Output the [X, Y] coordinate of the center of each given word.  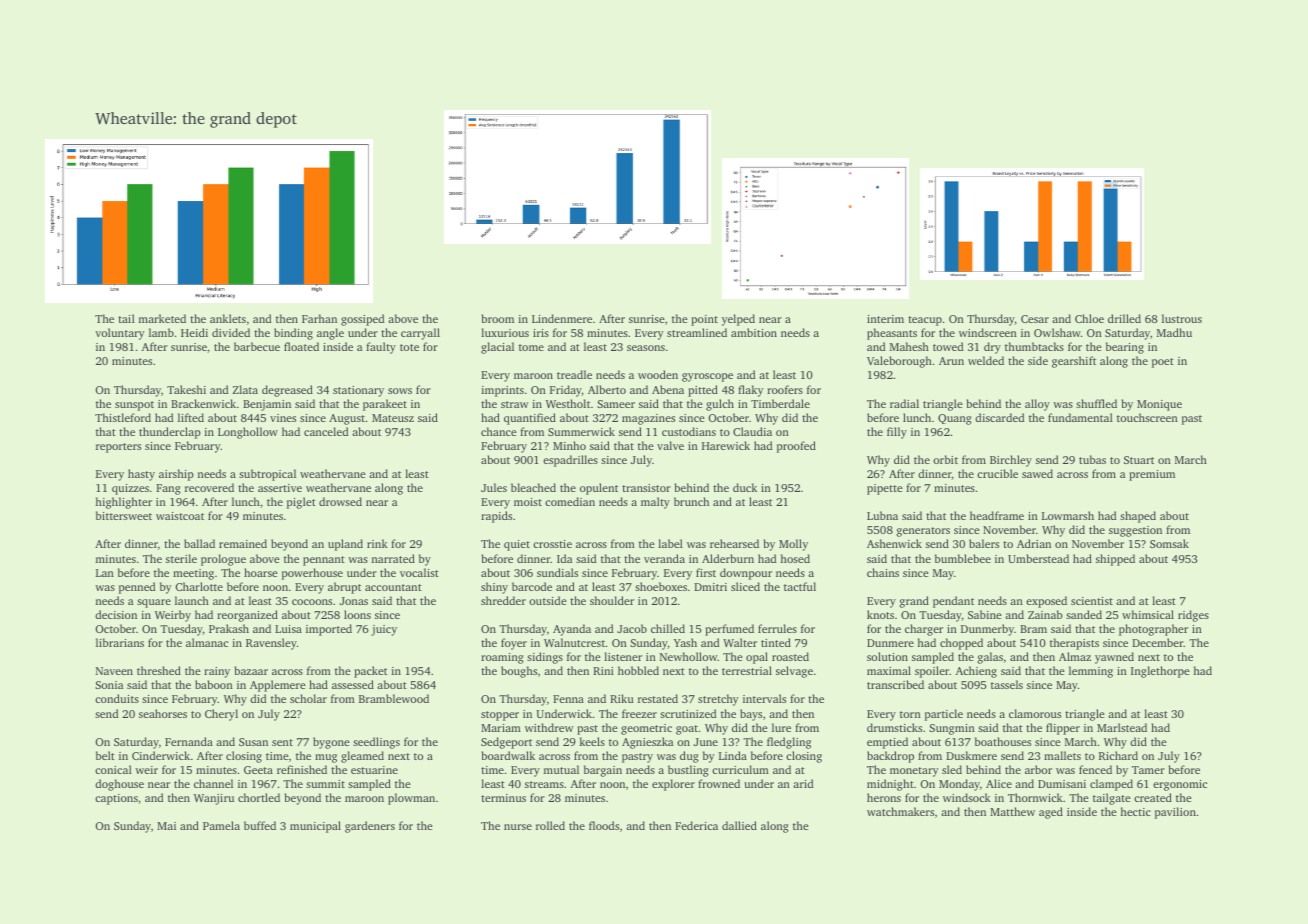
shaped [1138, 517]
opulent [599, 489]
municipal [315, 827]
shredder [503, 600]
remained [243, 543]
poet [1163, 363]
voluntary [120, 334]
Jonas [354, 601]
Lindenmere [562, 318]
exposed [1046, 602]
